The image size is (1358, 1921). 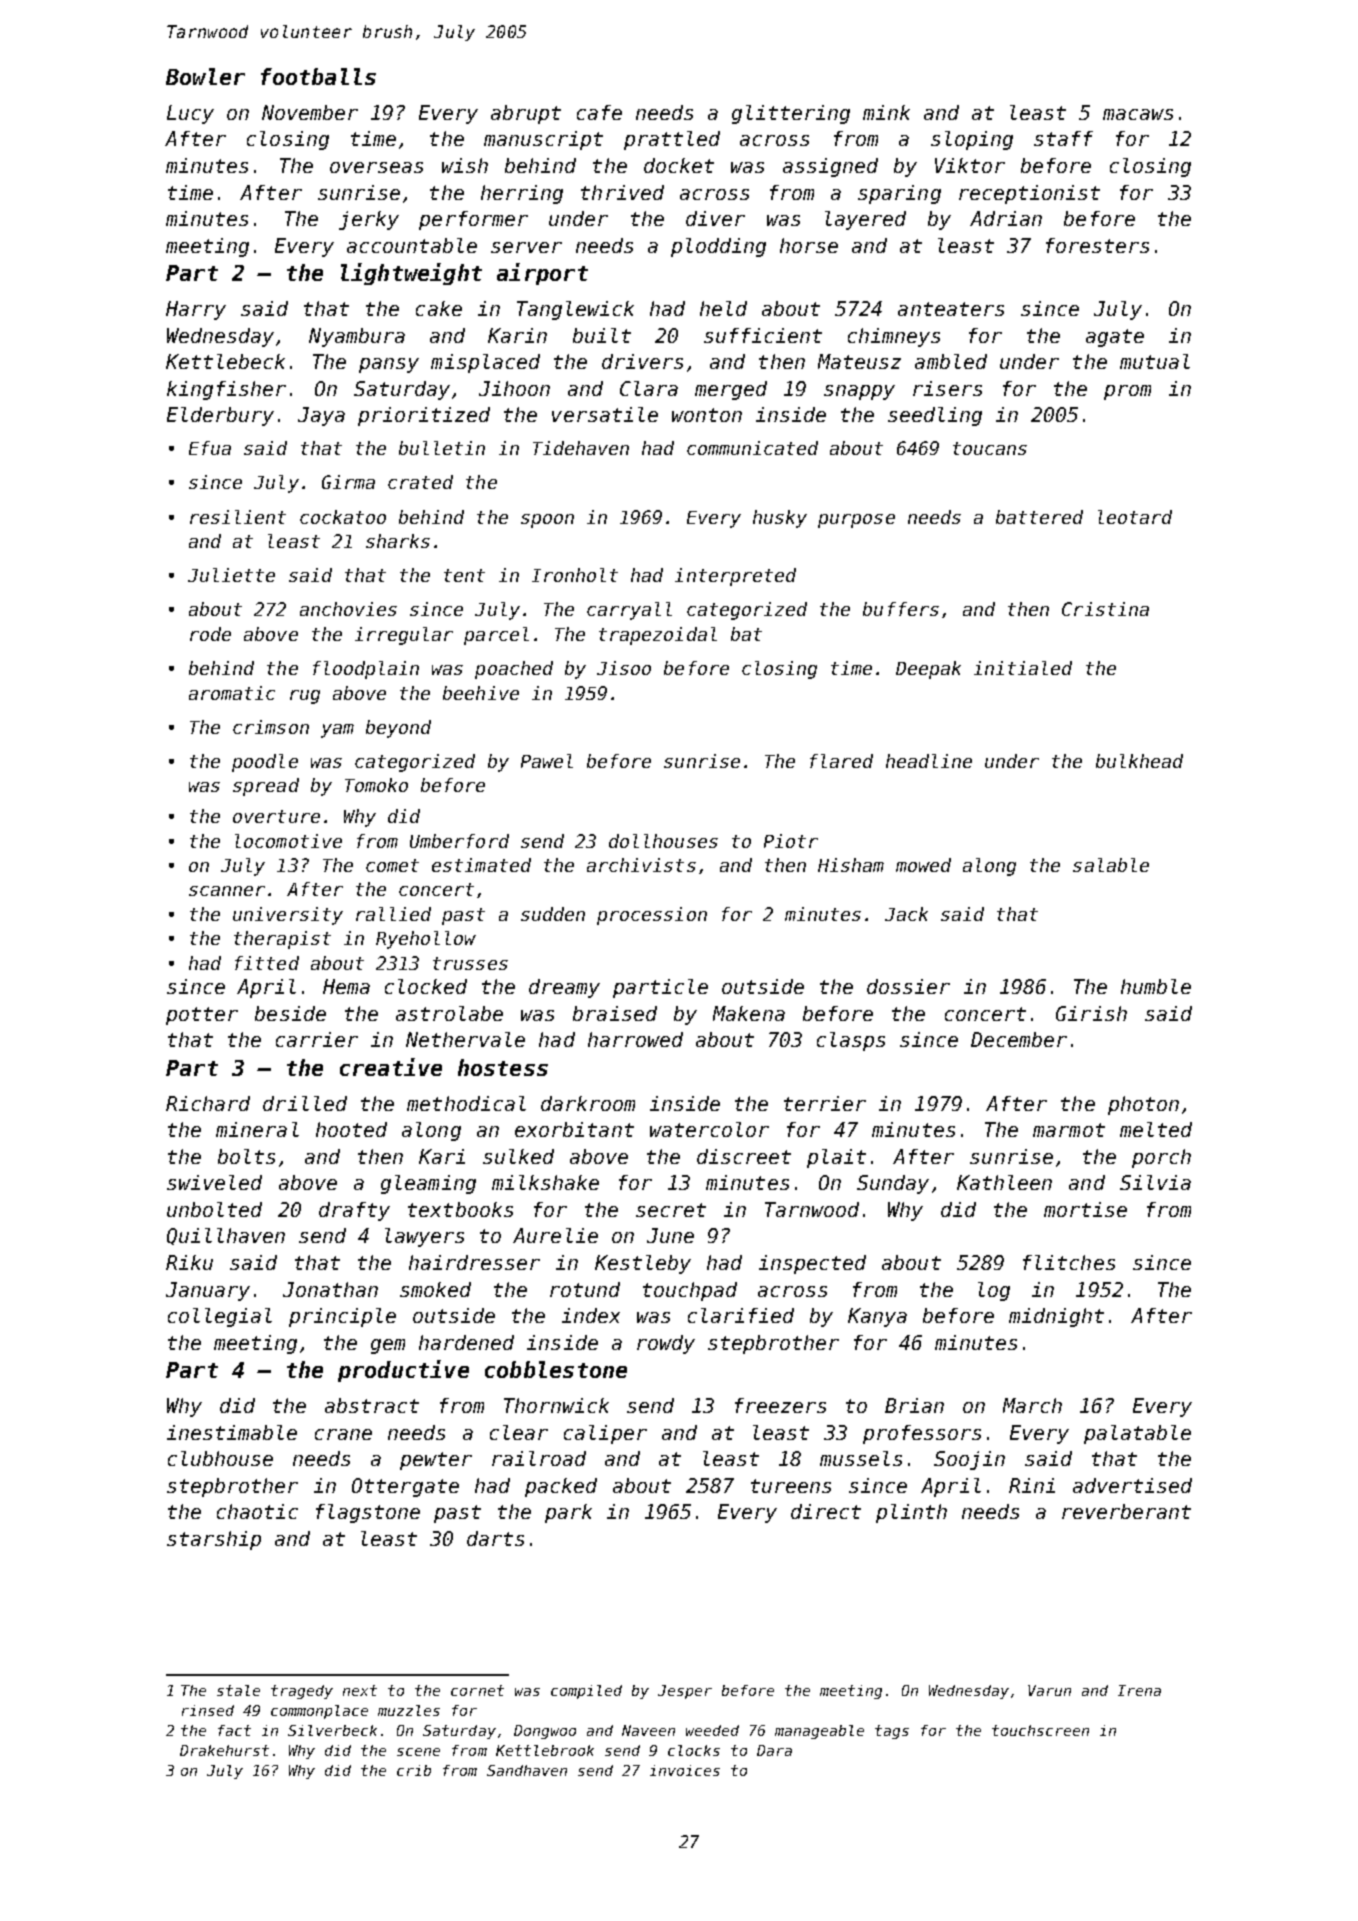 I want to click on rug, so click(x=305, y=697).
